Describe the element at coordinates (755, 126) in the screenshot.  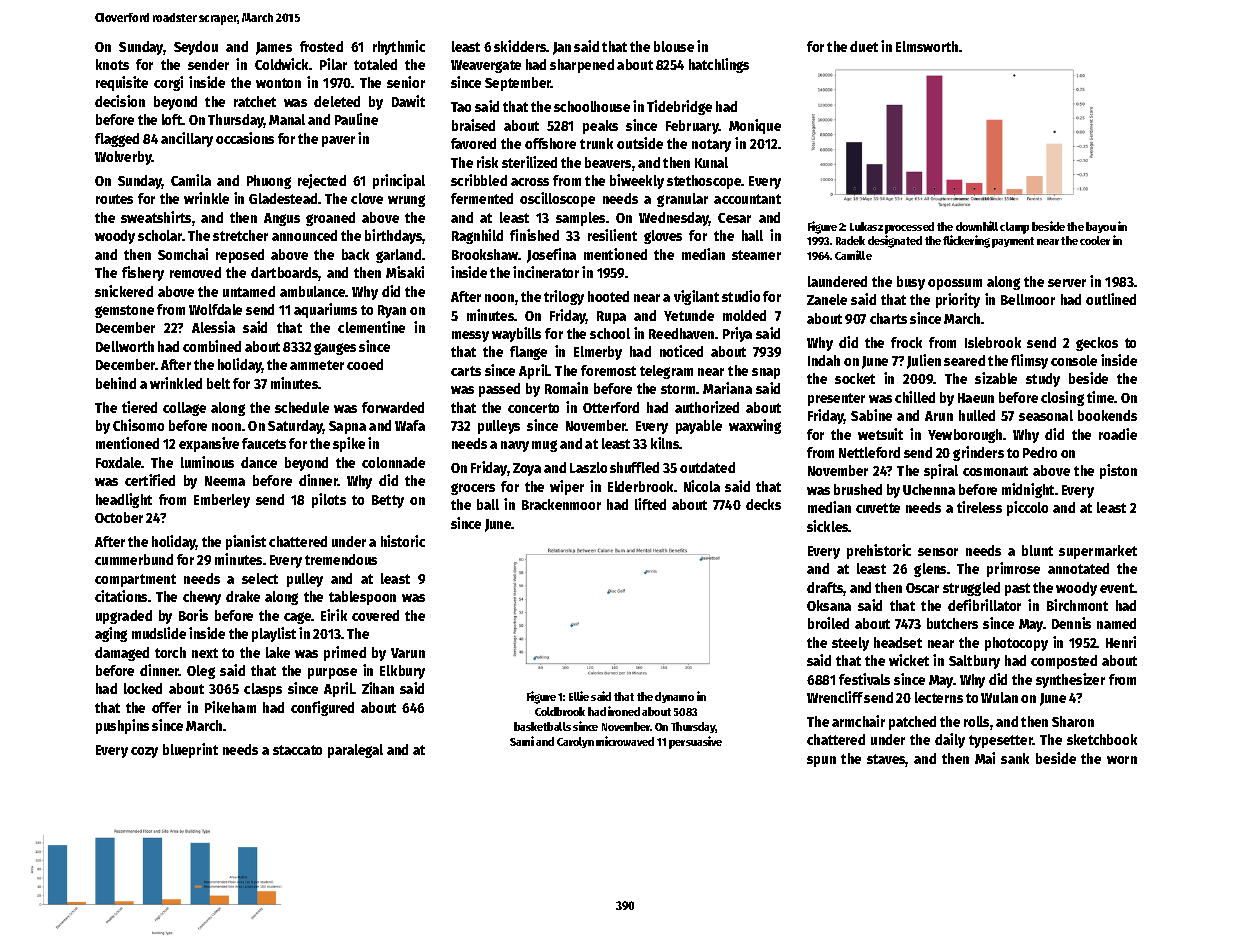
I see `Monique` at that location.
